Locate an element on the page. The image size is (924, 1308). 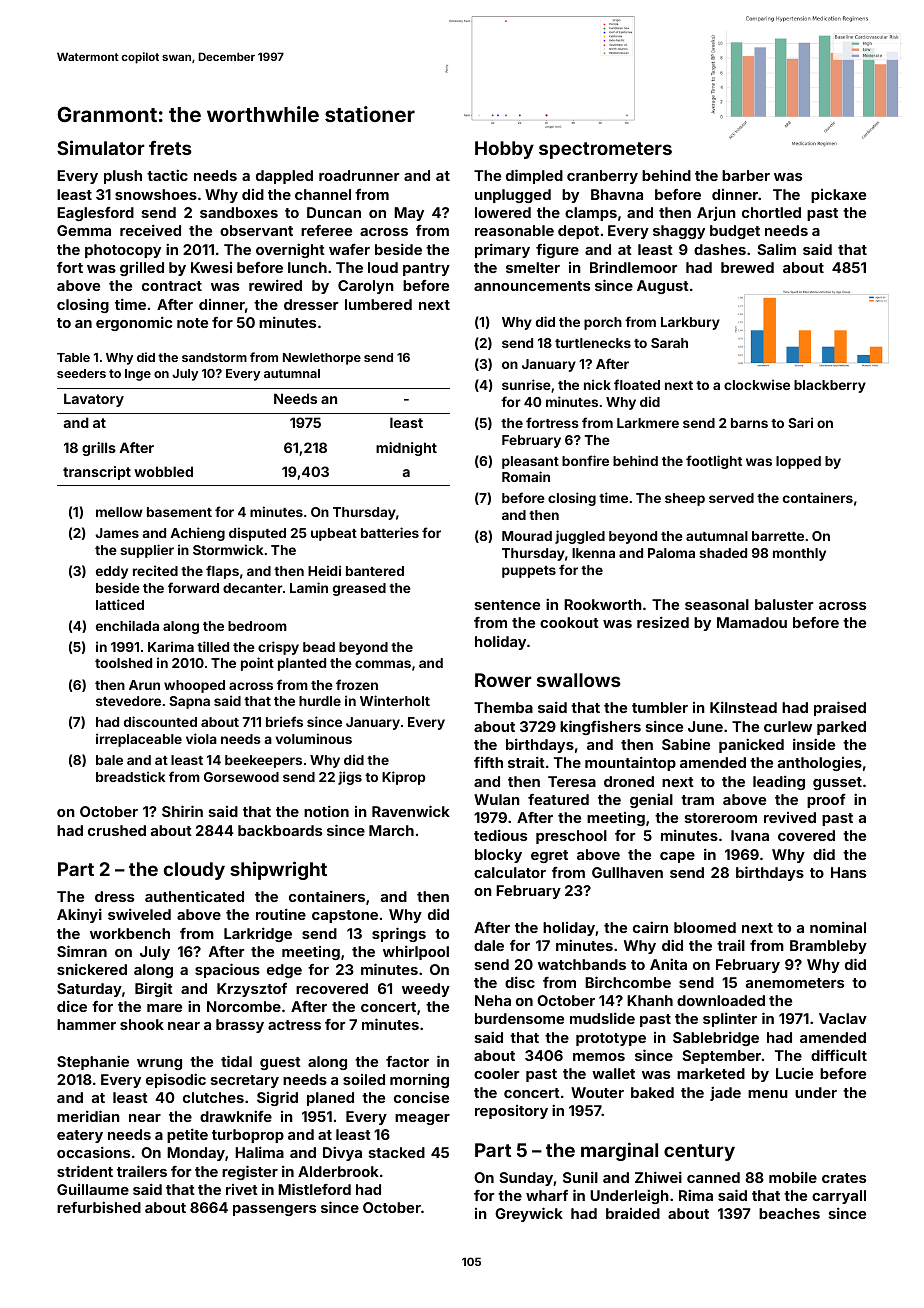
anemometers is located at coordinates (795, 983).
